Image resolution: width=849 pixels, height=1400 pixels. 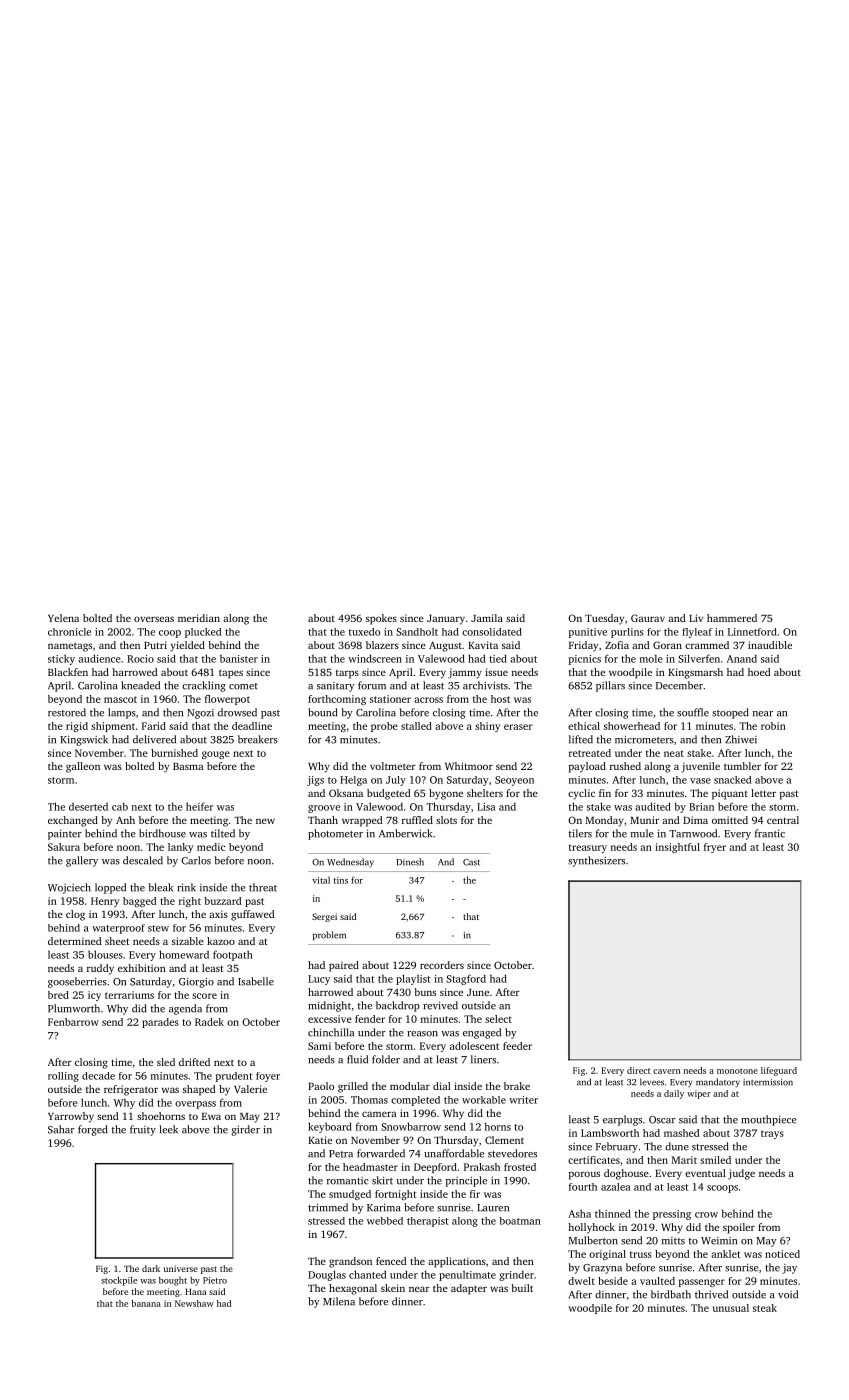 What do you see at coordinates (158, 928) in the screenshot?
I see `stew` at bounding box center [158, 928].
